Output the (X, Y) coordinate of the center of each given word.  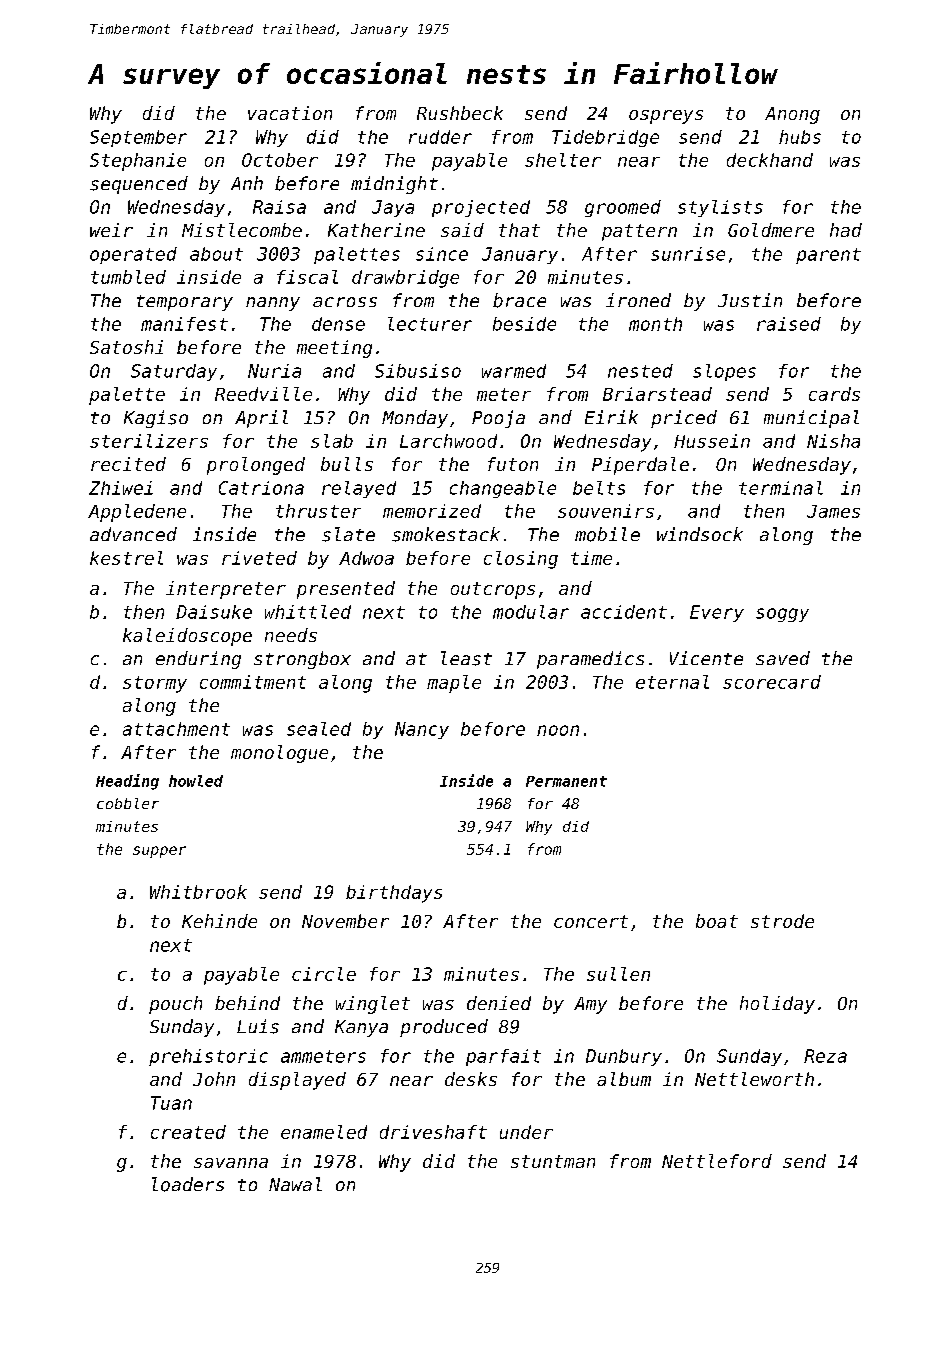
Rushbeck (460, 113)
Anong (792, 115)
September (138, 138)
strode (782, 921)
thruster (318, 511)
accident (624, 612)
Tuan (171, 1103)
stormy (155, 684)
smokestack (446, 534)
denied (499, 1003)
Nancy (422, 730)
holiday (777, 1005)
